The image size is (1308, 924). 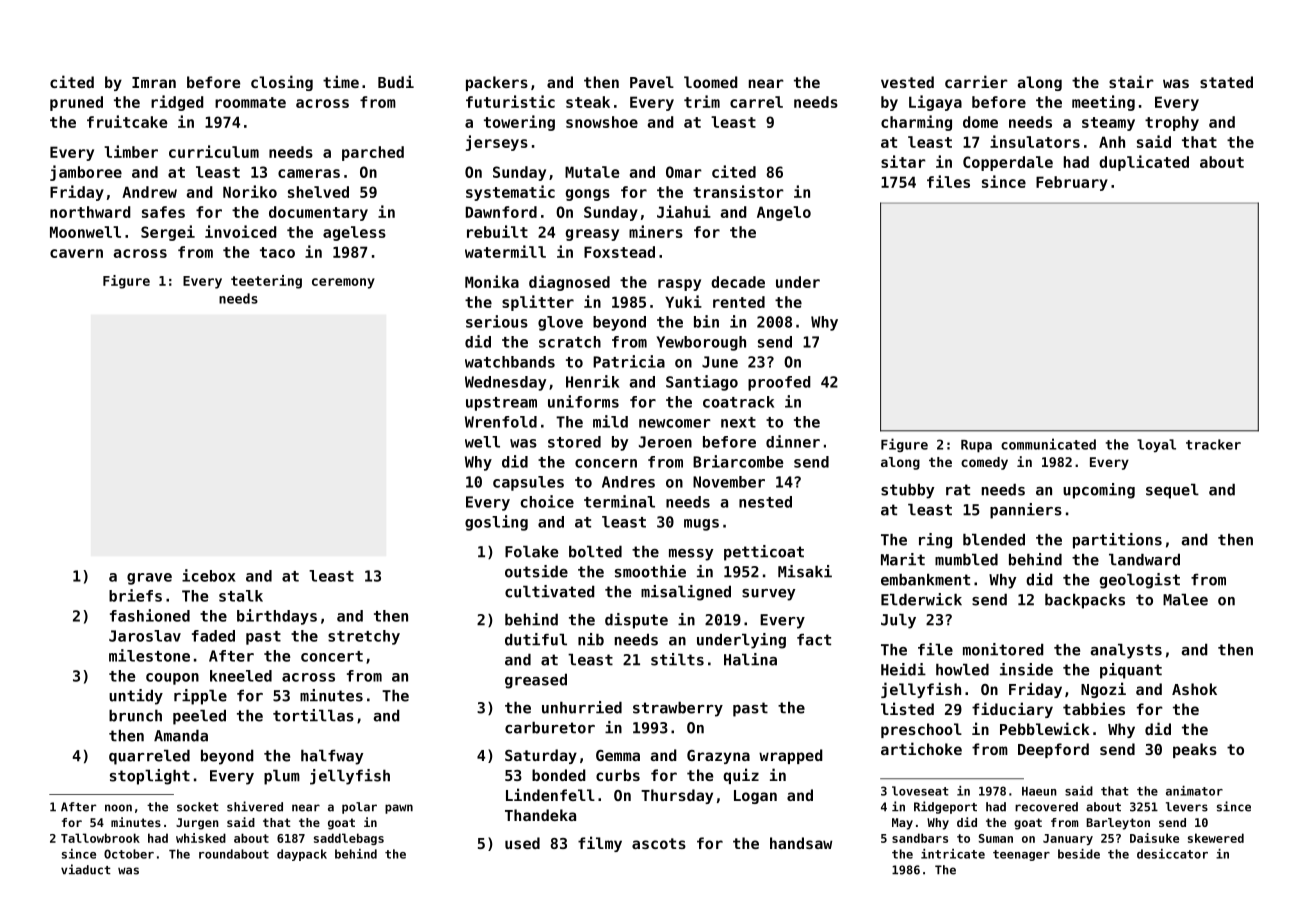 What do you see at coordinates (150, 777) in the screenshot?
I see `stoplight` at bounding box center [150, 777].
